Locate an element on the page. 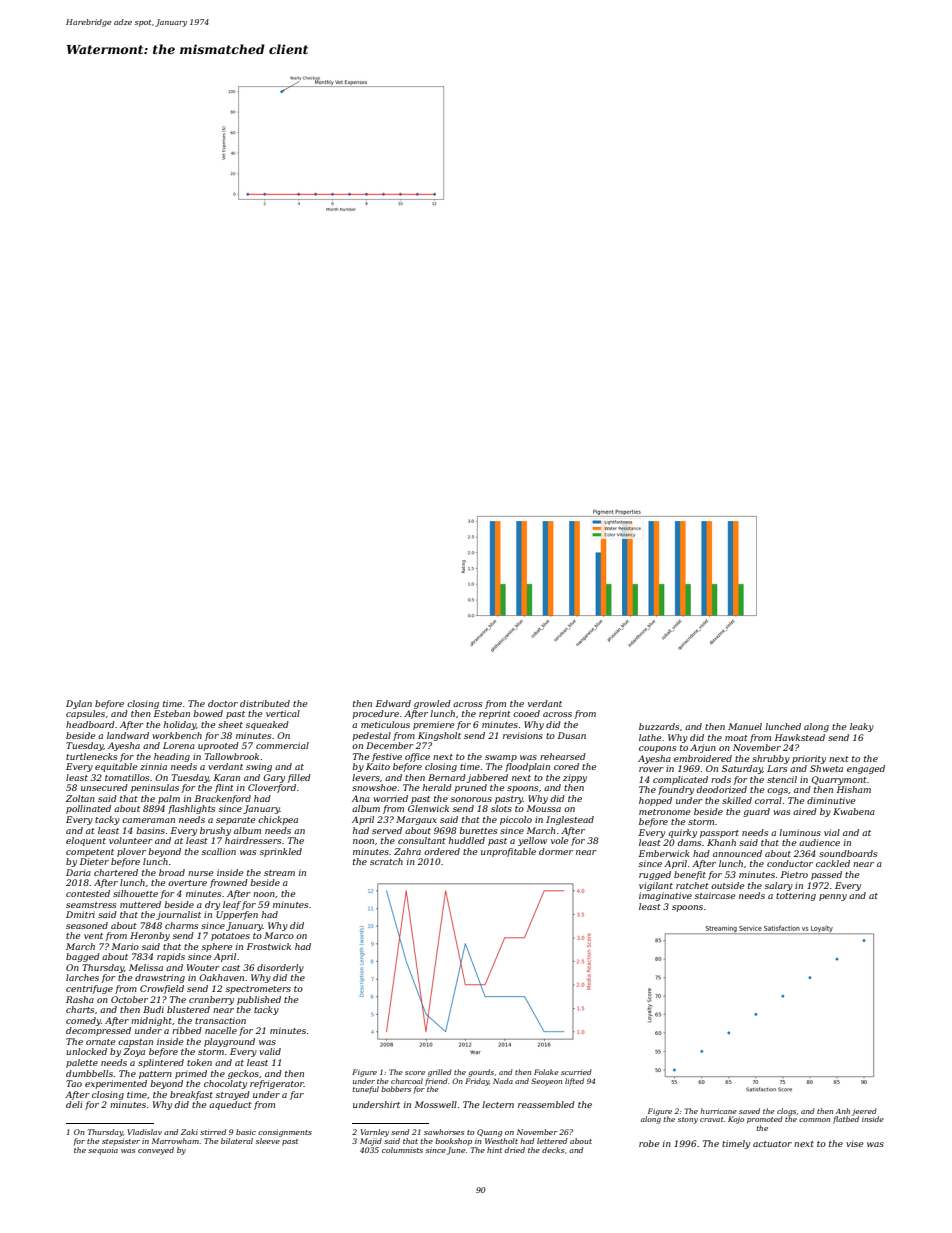 The height and width of the image is (1233, 952). Lorena is located at coordinates (179, 745).
